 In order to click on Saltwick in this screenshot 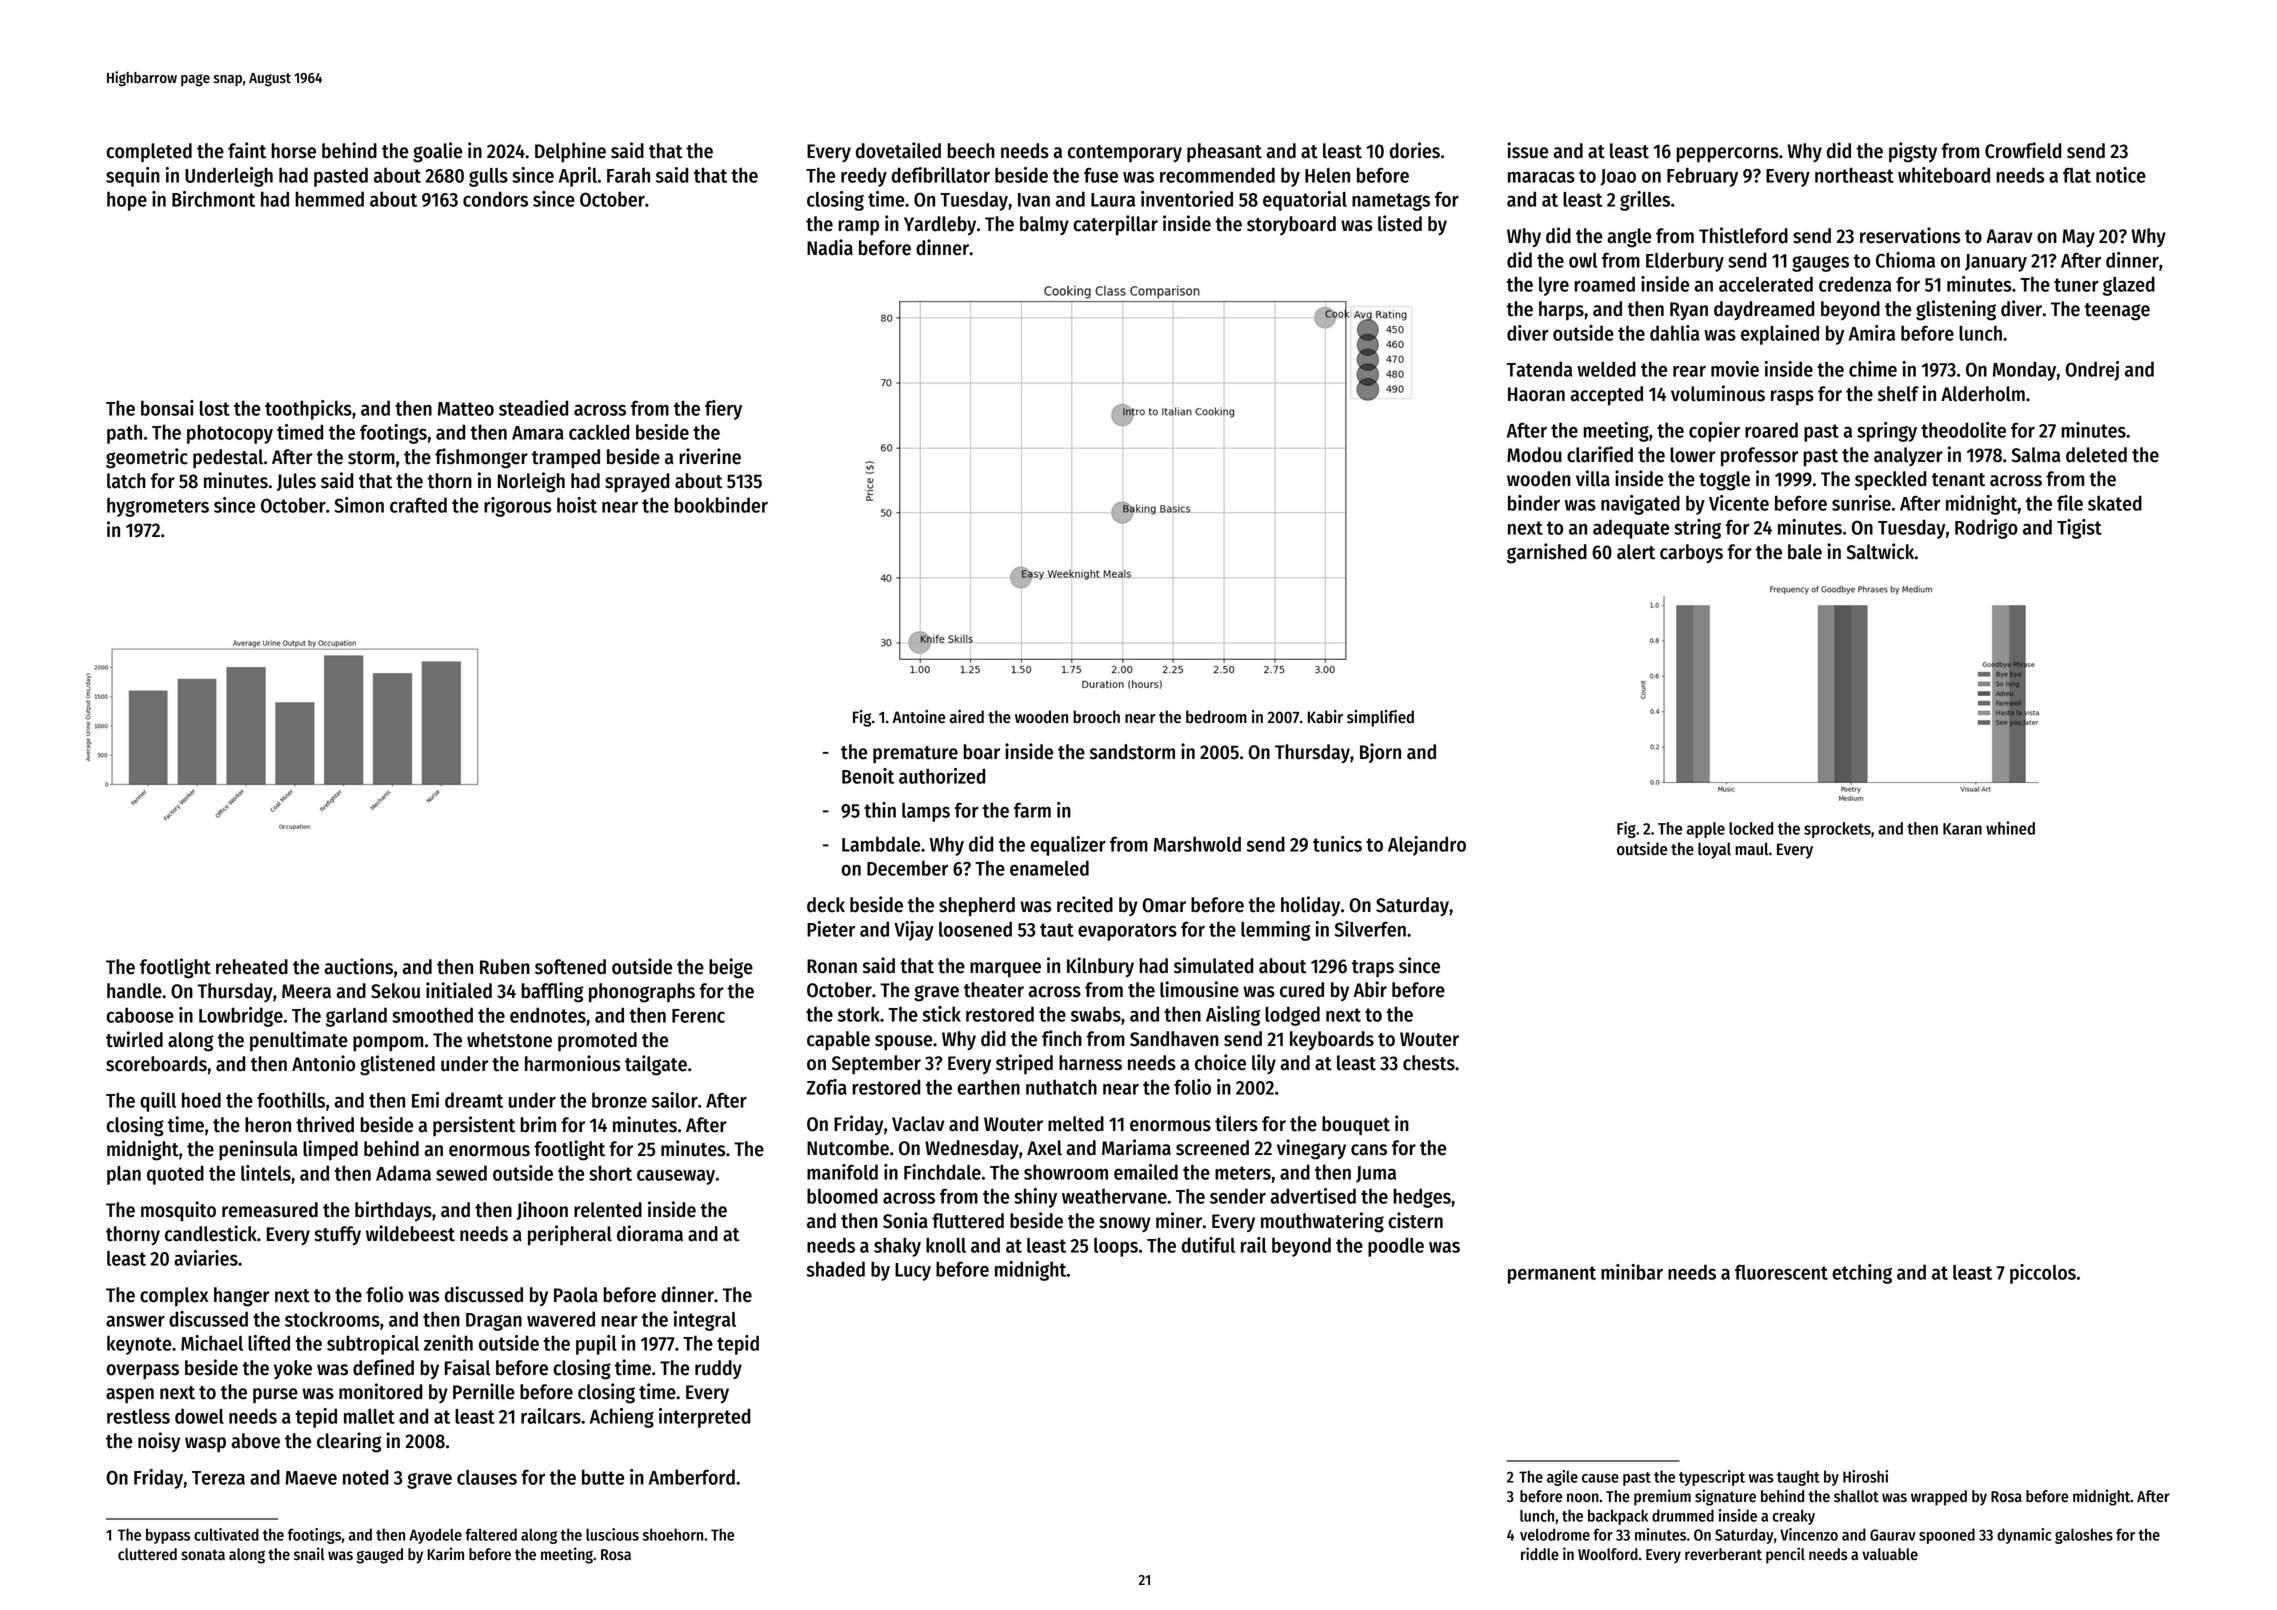, I will do `click(1880, 551)`.
